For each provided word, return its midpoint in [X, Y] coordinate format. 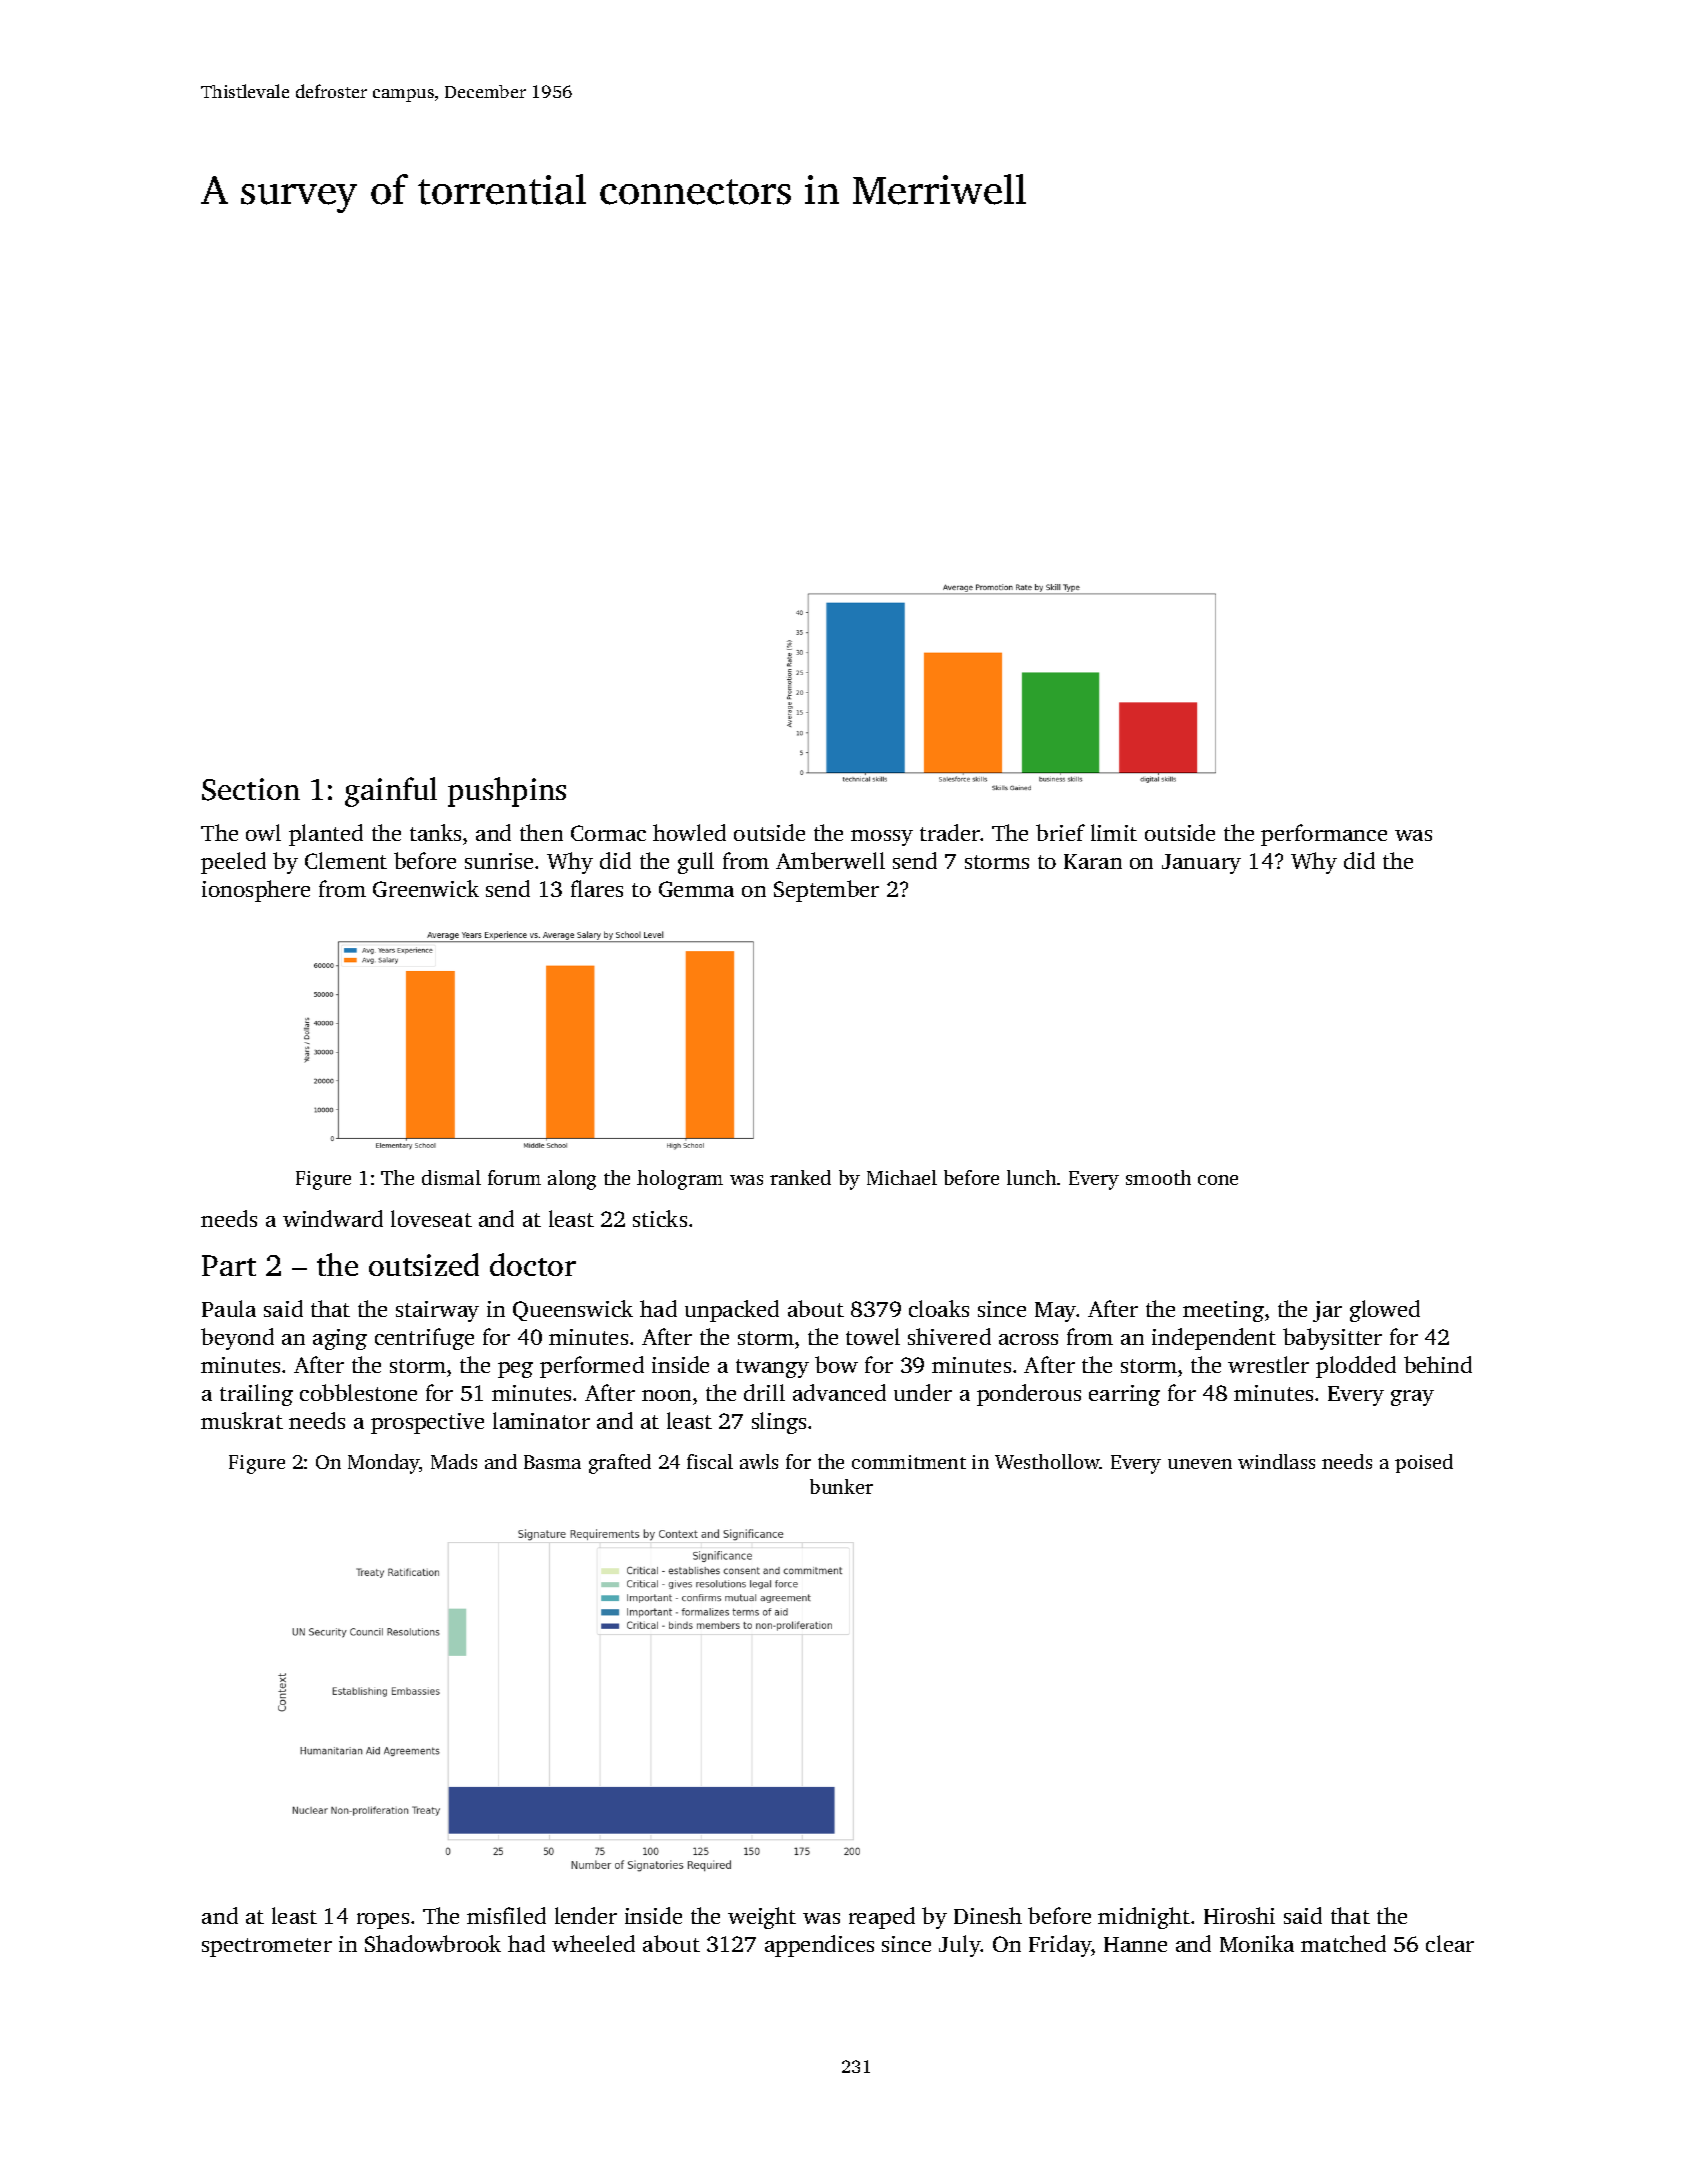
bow [836, 1364]
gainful [391, 792]
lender [586, 1915]
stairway [437, 1311]
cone [1218, 1180]
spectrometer [267, 1947]
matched [1343, 1943]
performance [1324, 835]
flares [597, 888]
